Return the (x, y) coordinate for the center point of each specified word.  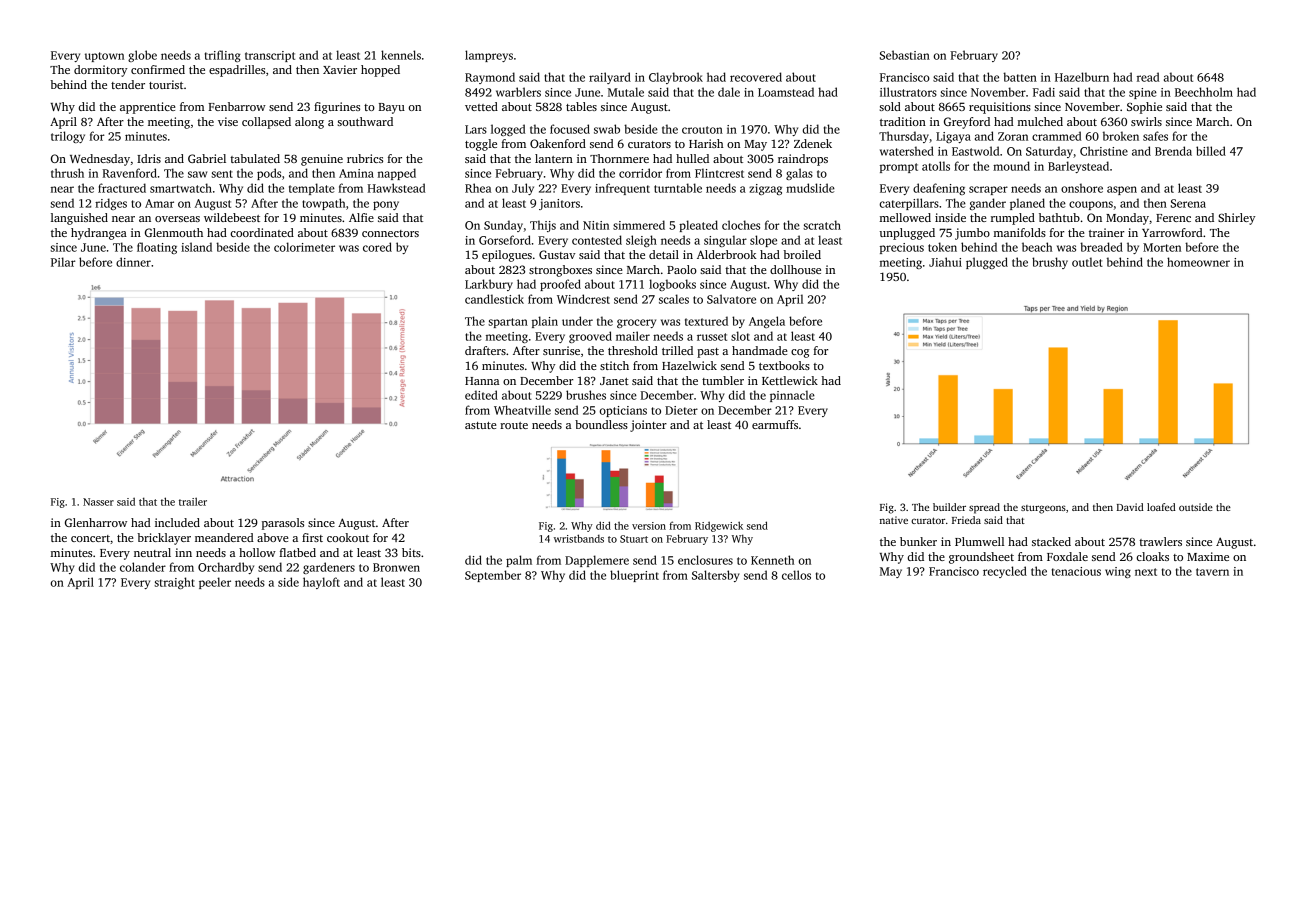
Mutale (626, 92)
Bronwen (396, 567)
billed (1211, 151)
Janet (614, 381)
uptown (104, 57)
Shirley (1237, 219)
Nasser (98, 502)
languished (79, 219)
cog (800, 353)
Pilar (63, 262)
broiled (802, 254)
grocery (636, 323)
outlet (1087, 262)
